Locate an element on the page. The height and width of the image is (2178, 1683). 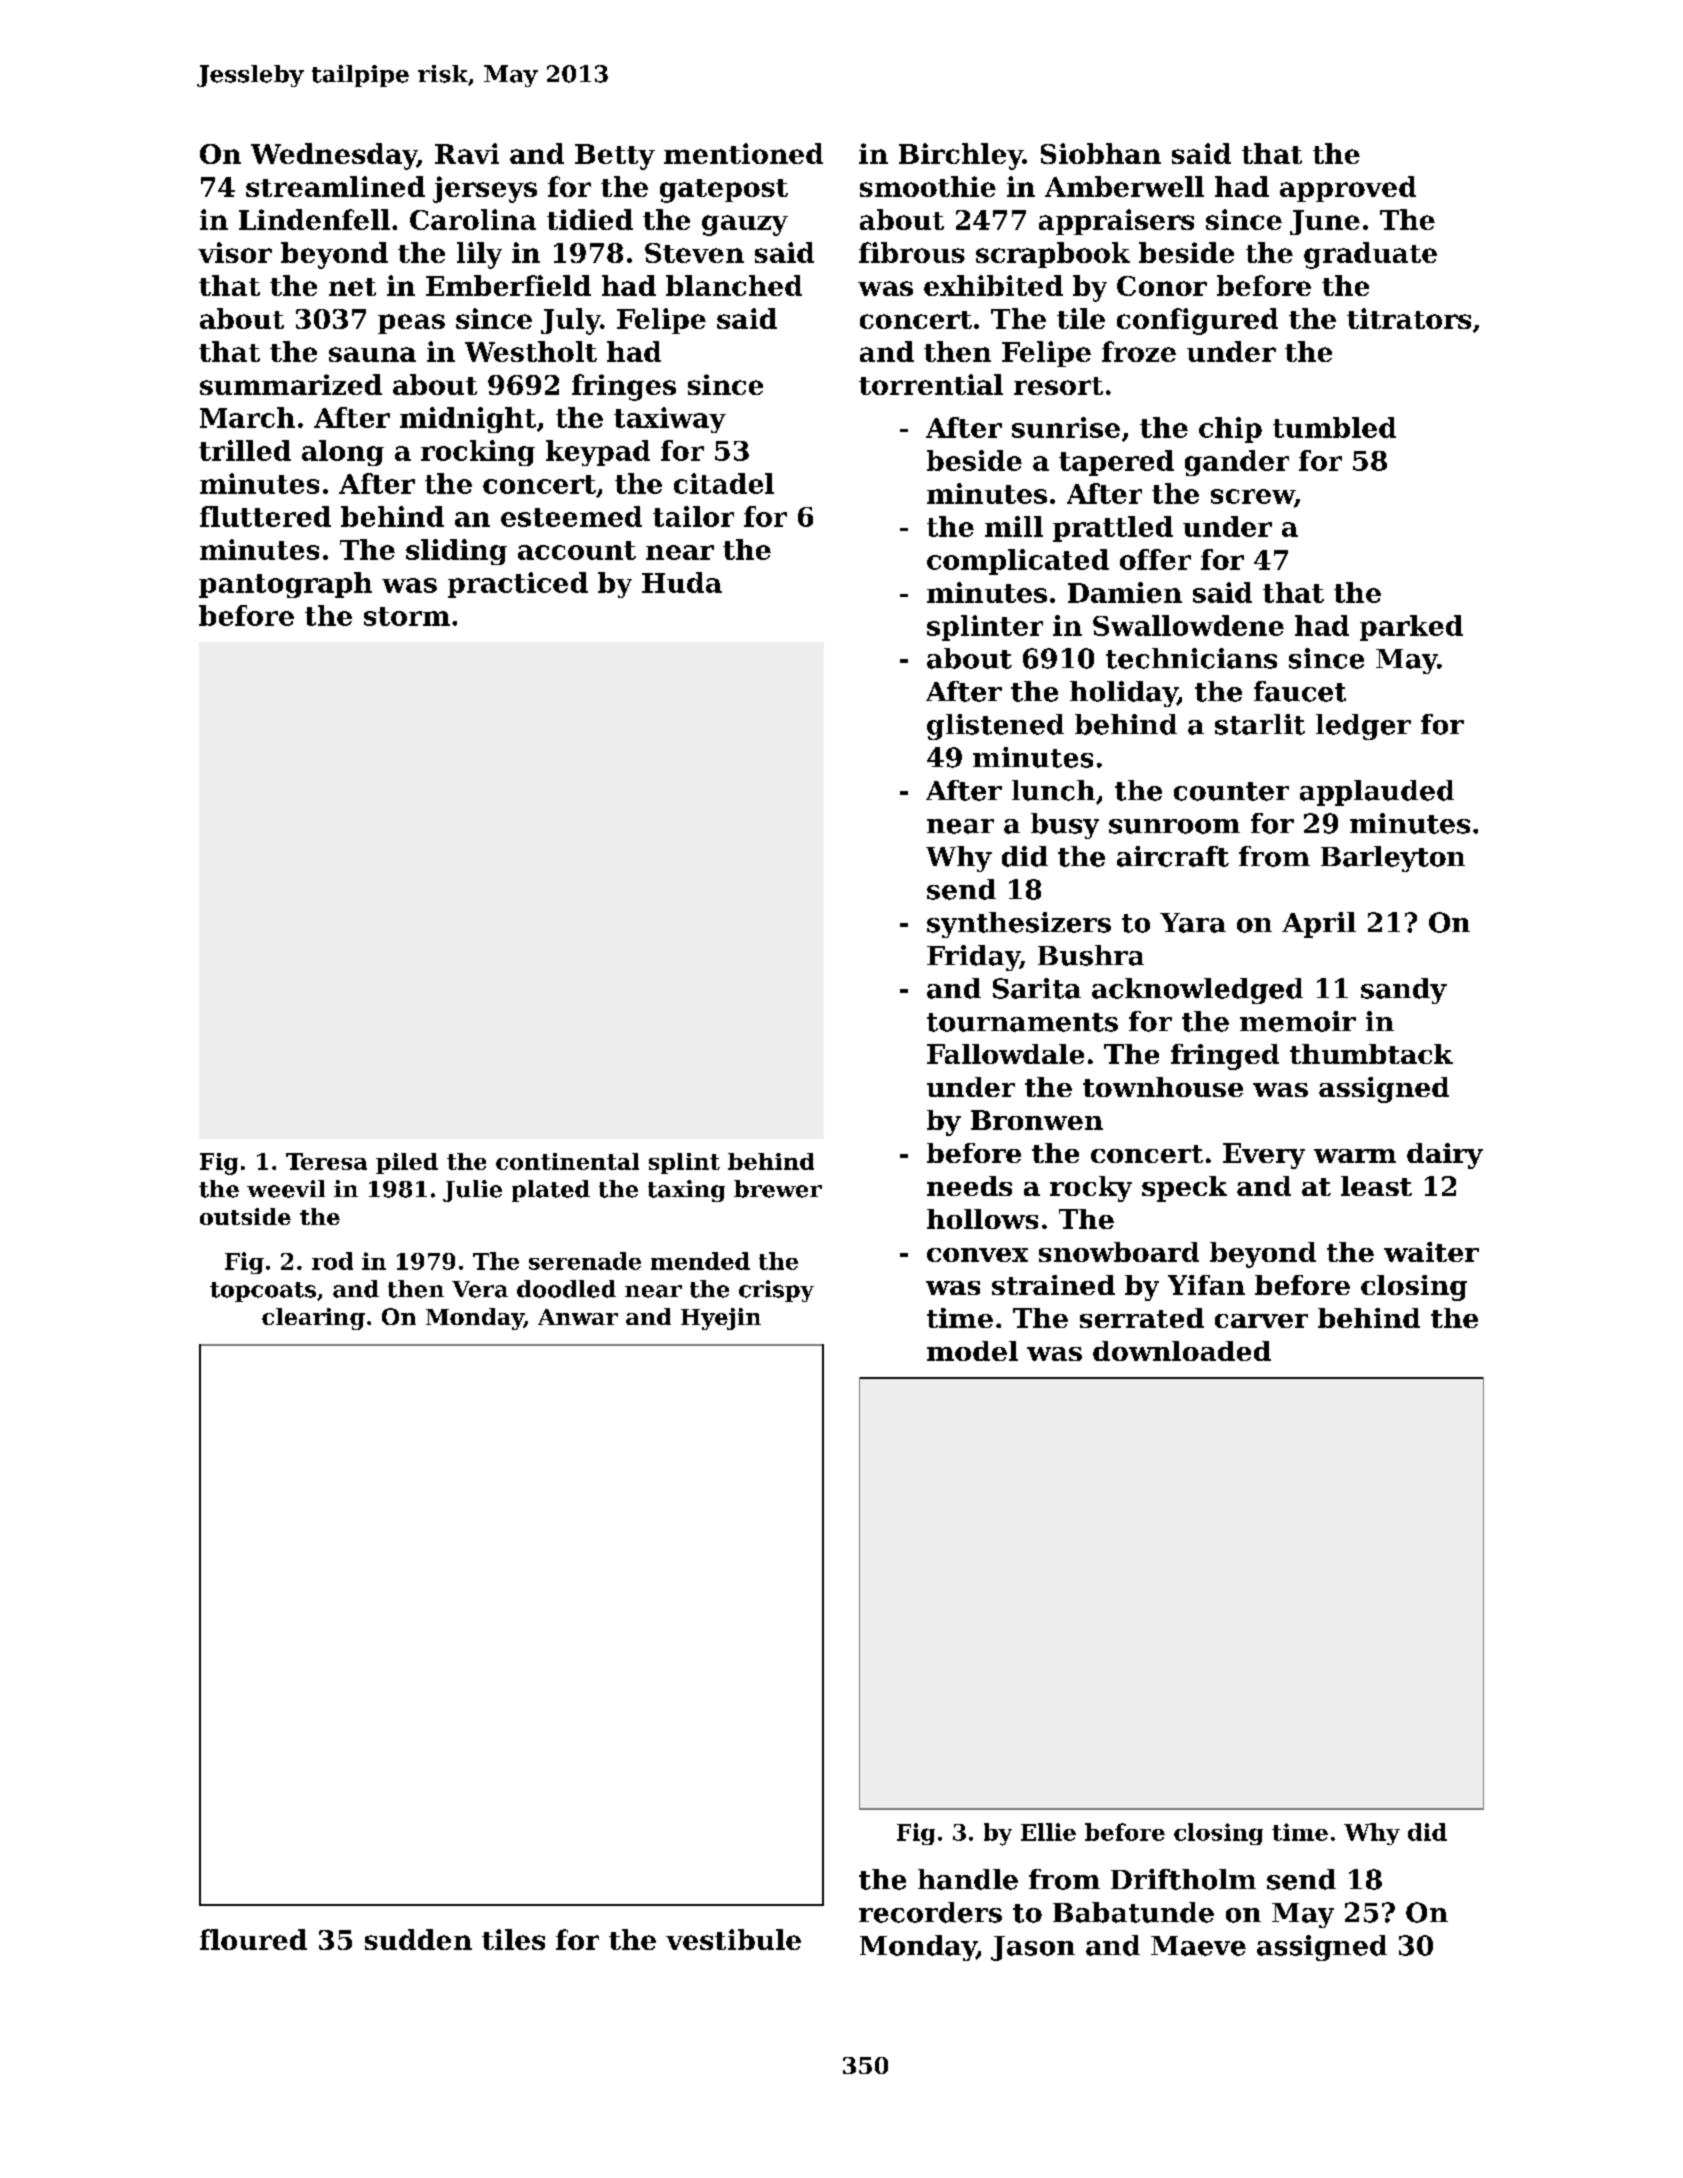
sudden is located at coordinates (418, 1939).
